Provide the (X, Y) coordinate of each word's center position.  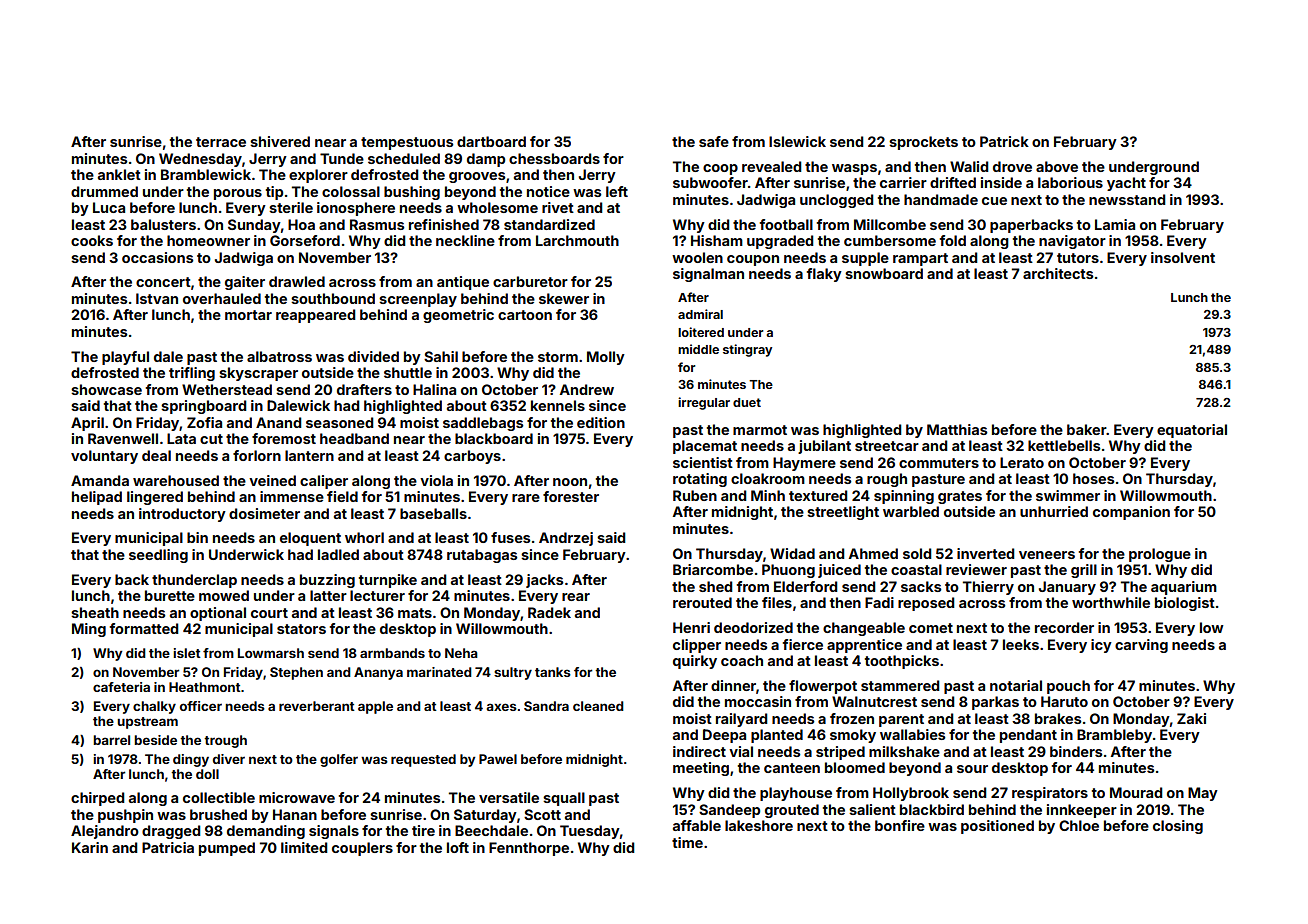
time (687, 842)
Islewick (797, 141)
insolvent (1183, 257)
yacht (1126, 184)
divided (373, 356)
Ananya (378, 673)
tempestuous (407, 143)
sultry (513, 673)
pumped (227, 849)
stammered (900, 685)
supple (865, 259)
